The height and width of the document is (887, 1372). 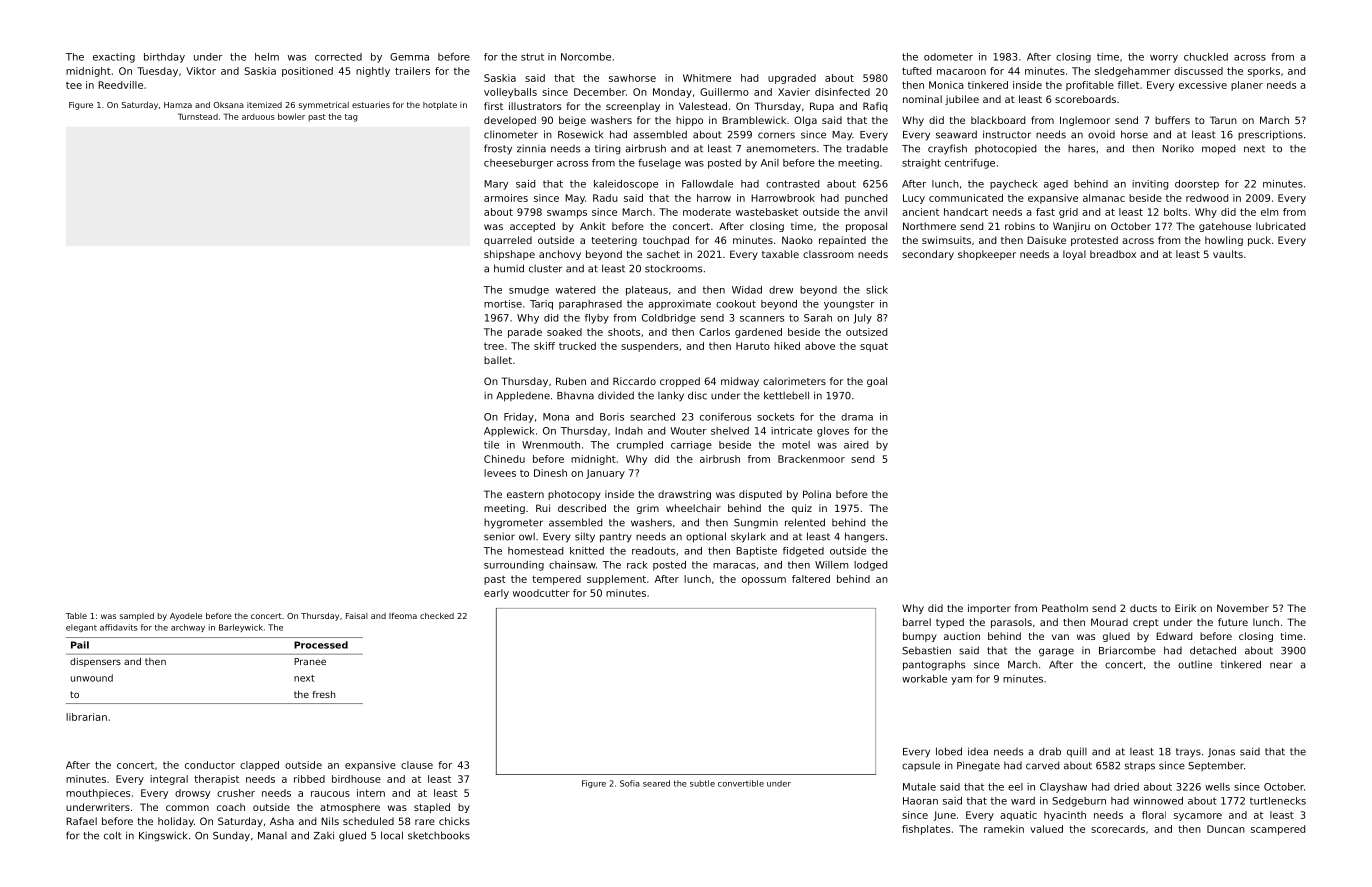 I want to click on ballet, so click(x=498, y=360).
